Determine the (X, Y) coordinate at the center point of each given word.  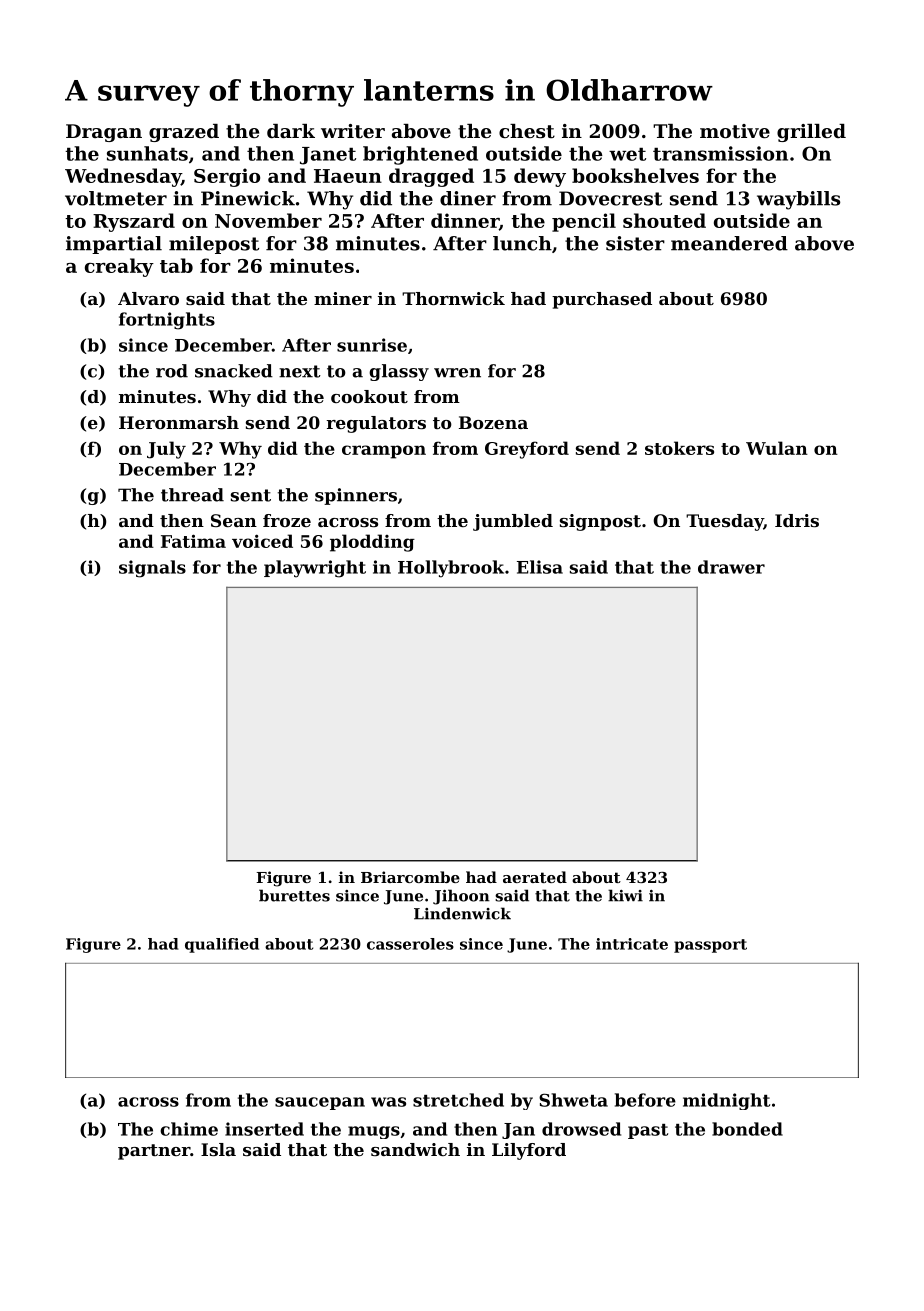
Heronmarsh (179, 422)
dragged (431, 177)
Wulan (777, 448)
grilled (811, 133)
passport (710, 946)
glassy (399, 372)
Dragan (104, 133)
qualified (222, 945)
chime (189, 1129)
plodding (372, 543)
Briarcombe (410, 877)
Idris (797, 520)
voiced (262, 541)
